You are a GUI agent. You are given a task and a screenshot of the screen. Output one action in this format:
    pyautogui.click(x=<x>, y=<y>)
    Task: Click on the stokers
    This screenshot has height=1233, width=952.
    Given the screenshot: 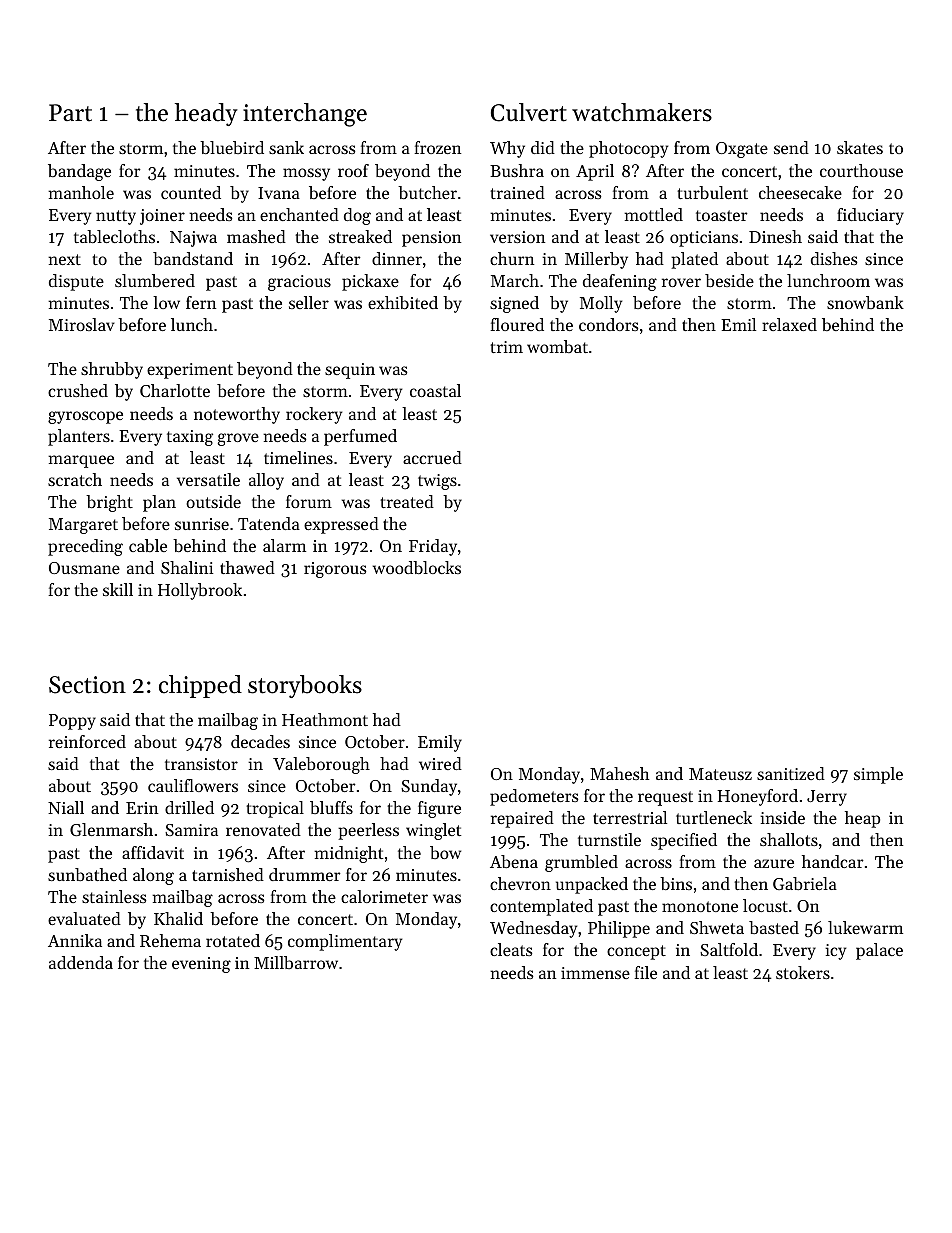 What is the action you would take?
    pyautogui.click(x=803, y=972)
